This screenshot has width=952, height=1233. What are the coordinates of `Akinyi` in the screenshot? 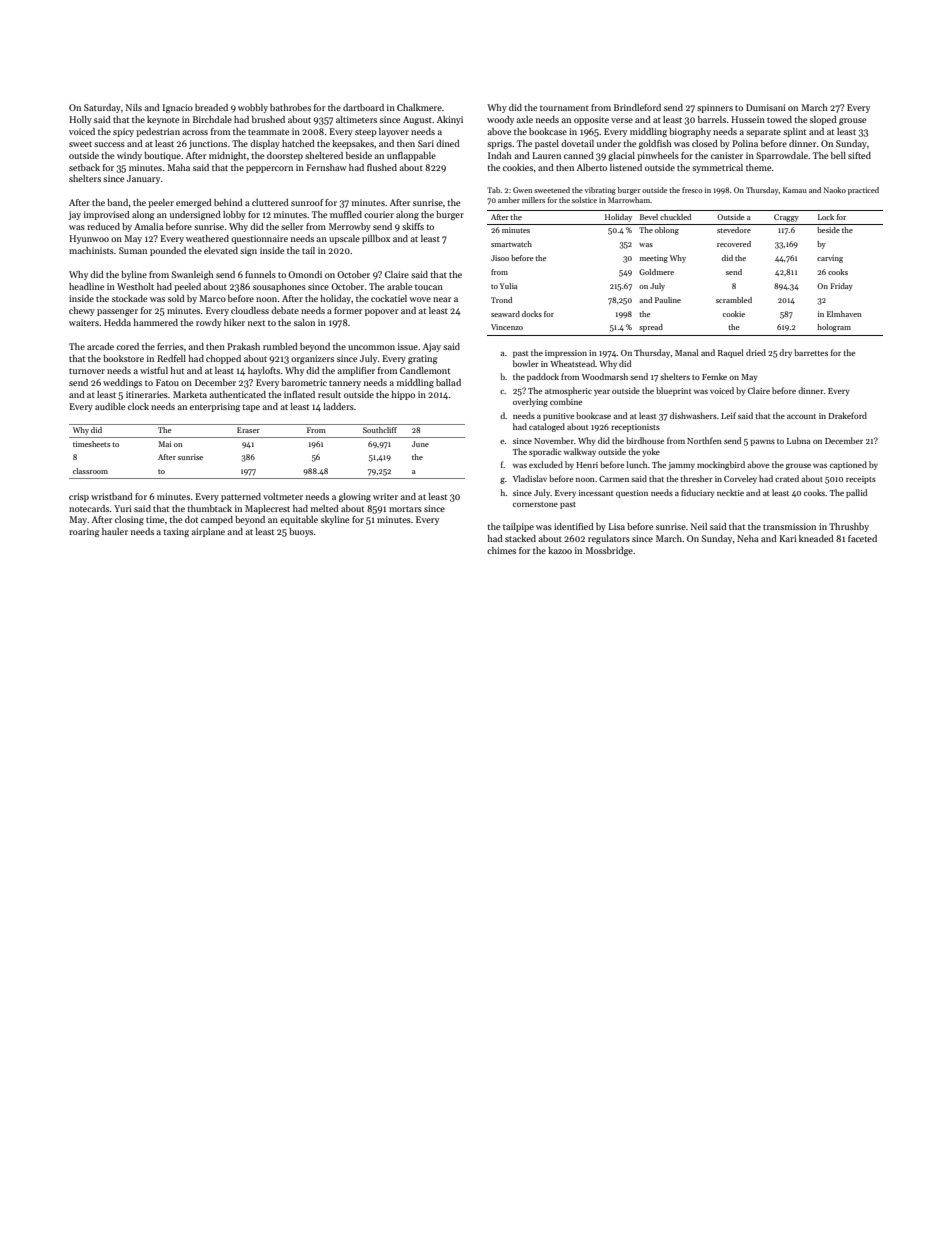 It's located at (450, 120).
